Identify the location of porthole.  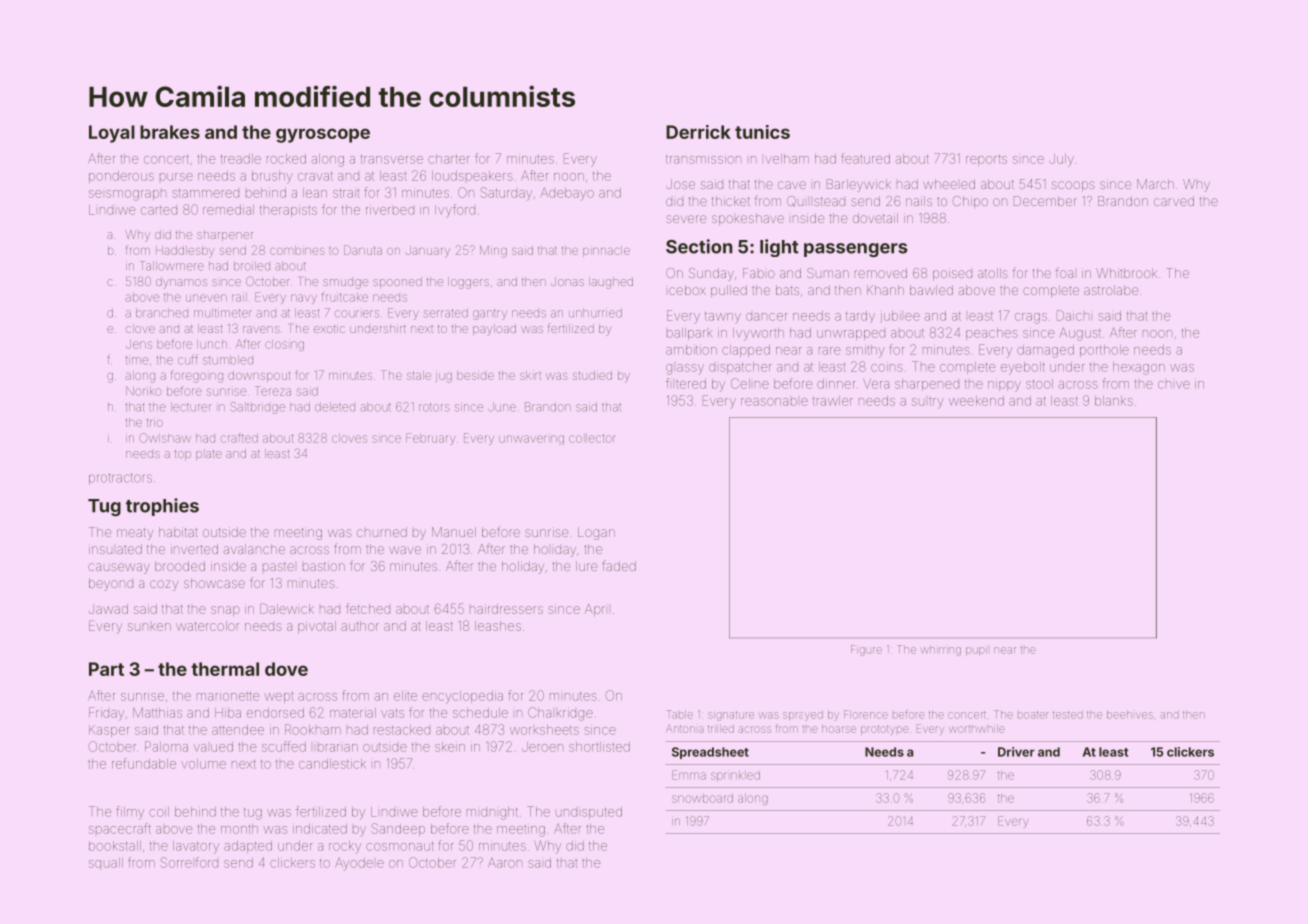
(1104, 351).
